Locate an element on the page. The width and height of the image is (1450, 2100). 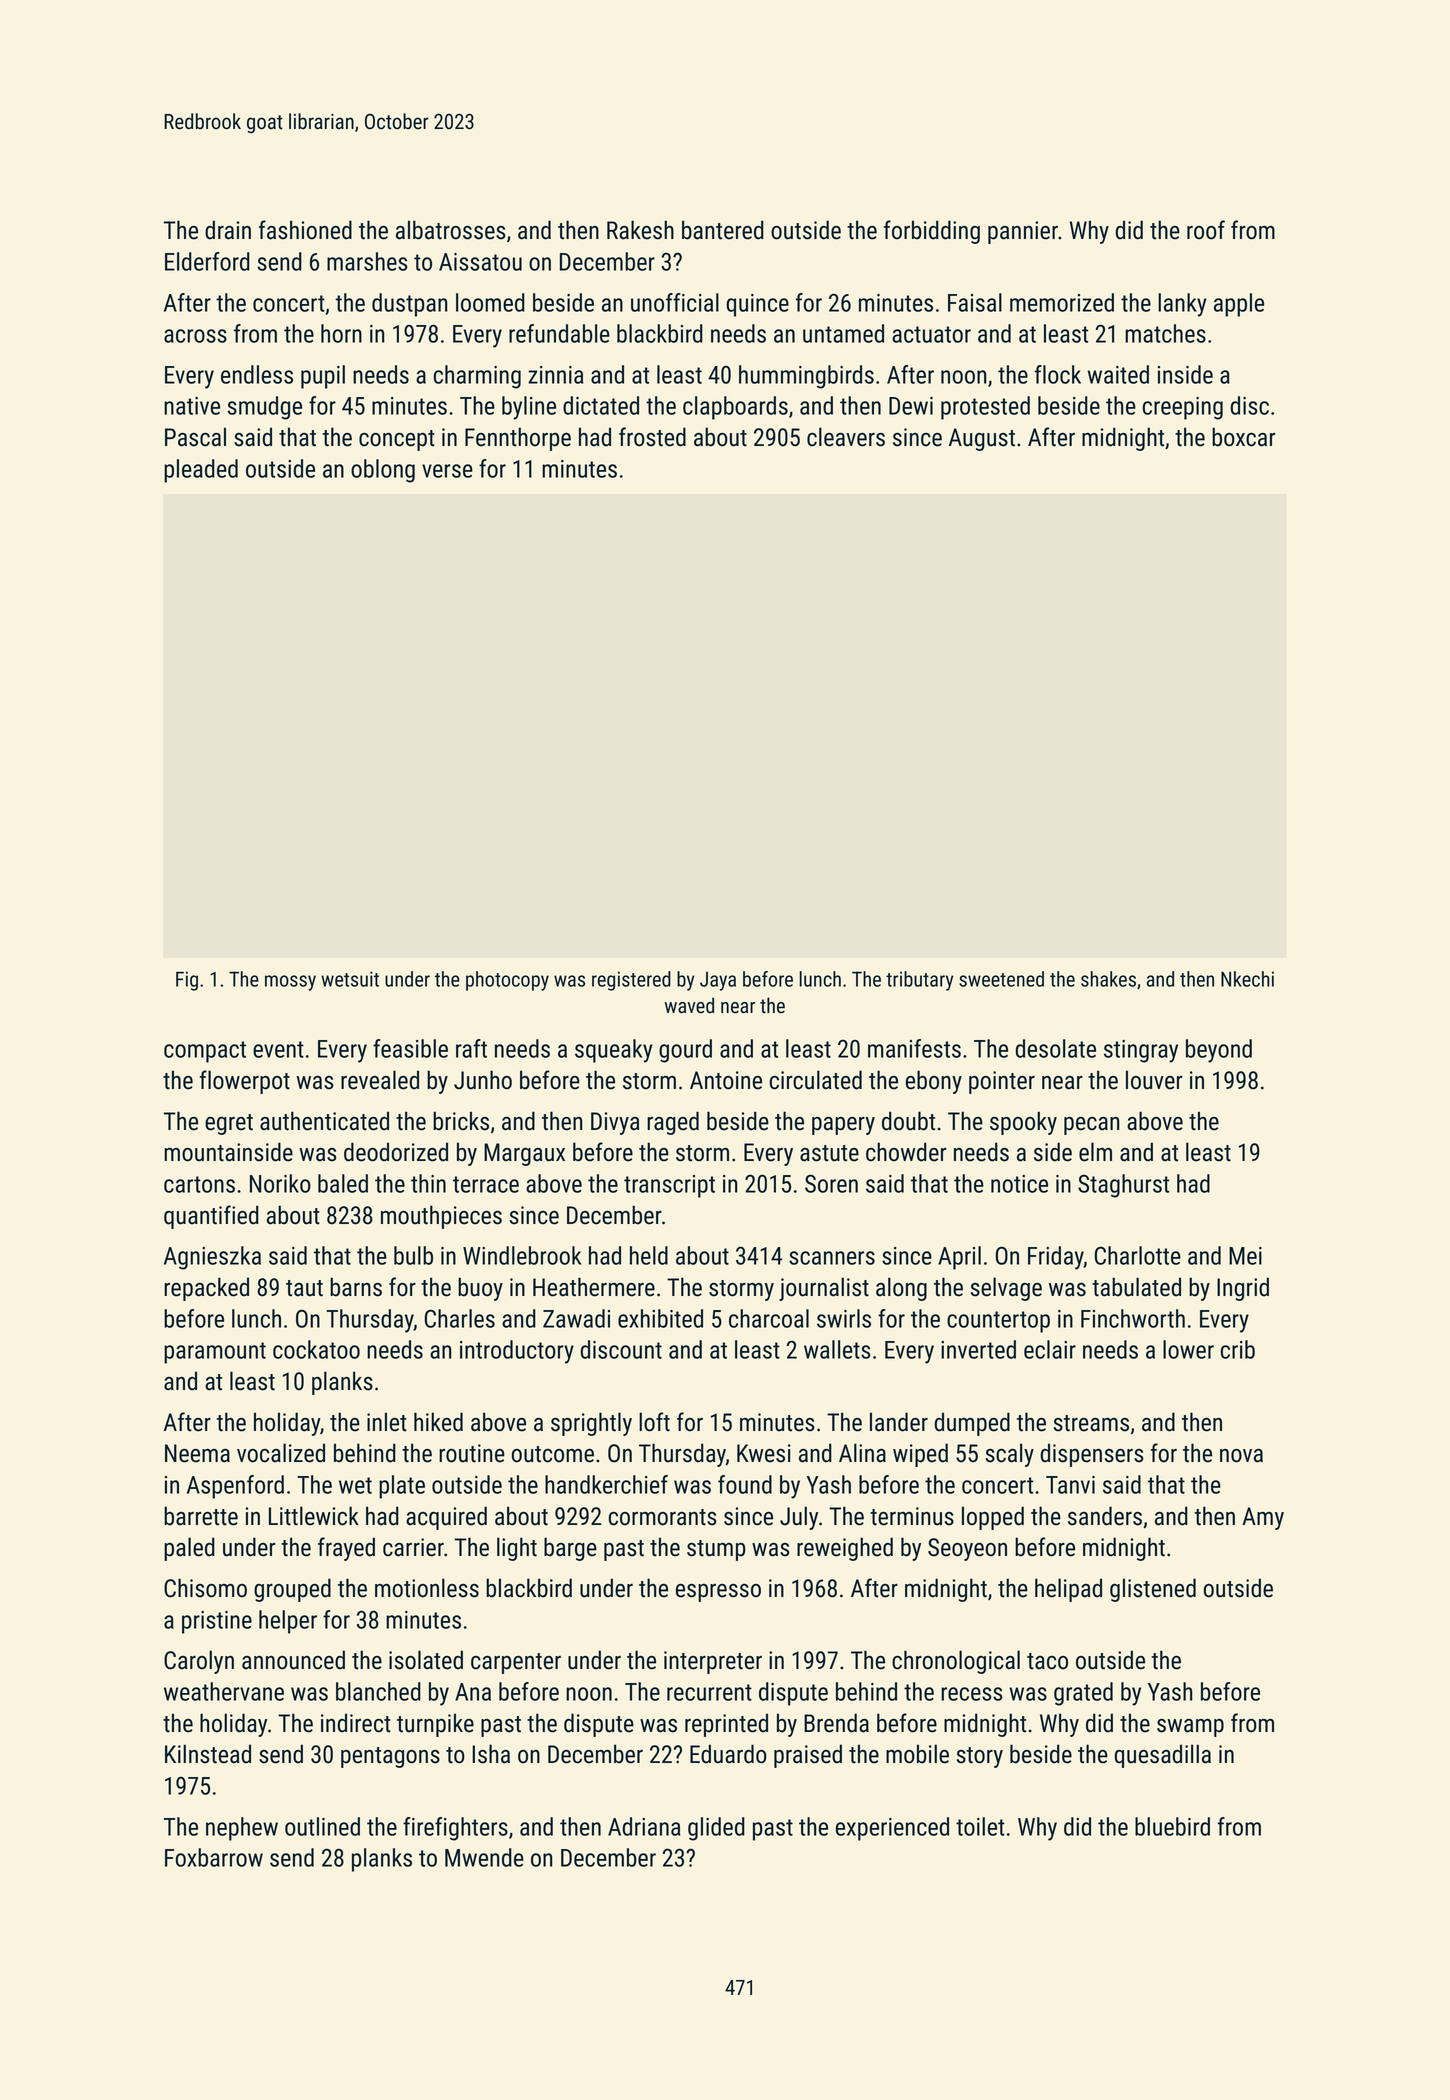
drain is located at coordinates (228, 230).
